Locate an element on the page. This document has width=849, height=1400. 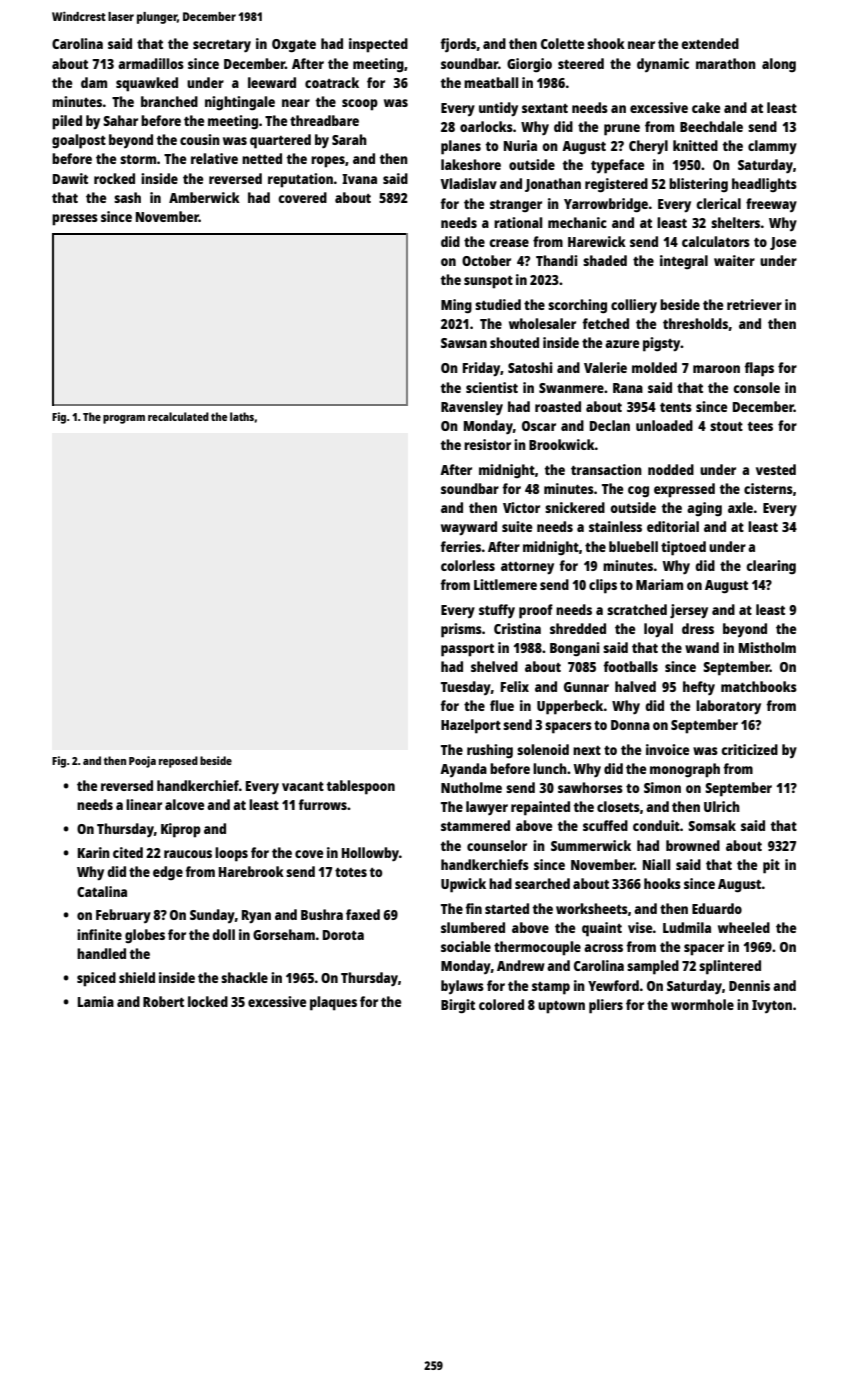
Ming is located at coordinates (456, 306).
